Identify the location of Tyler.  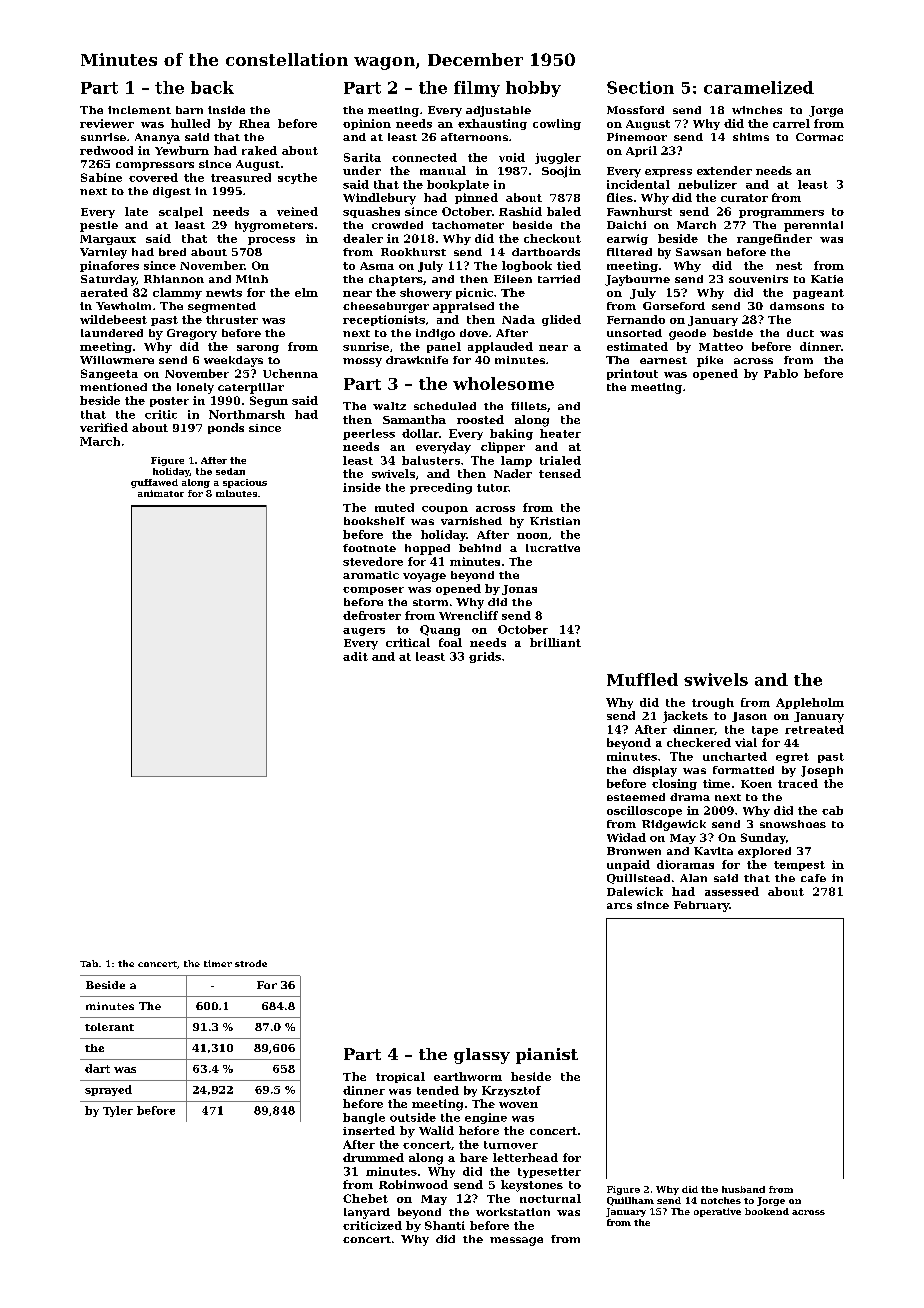
(118, 1111).
